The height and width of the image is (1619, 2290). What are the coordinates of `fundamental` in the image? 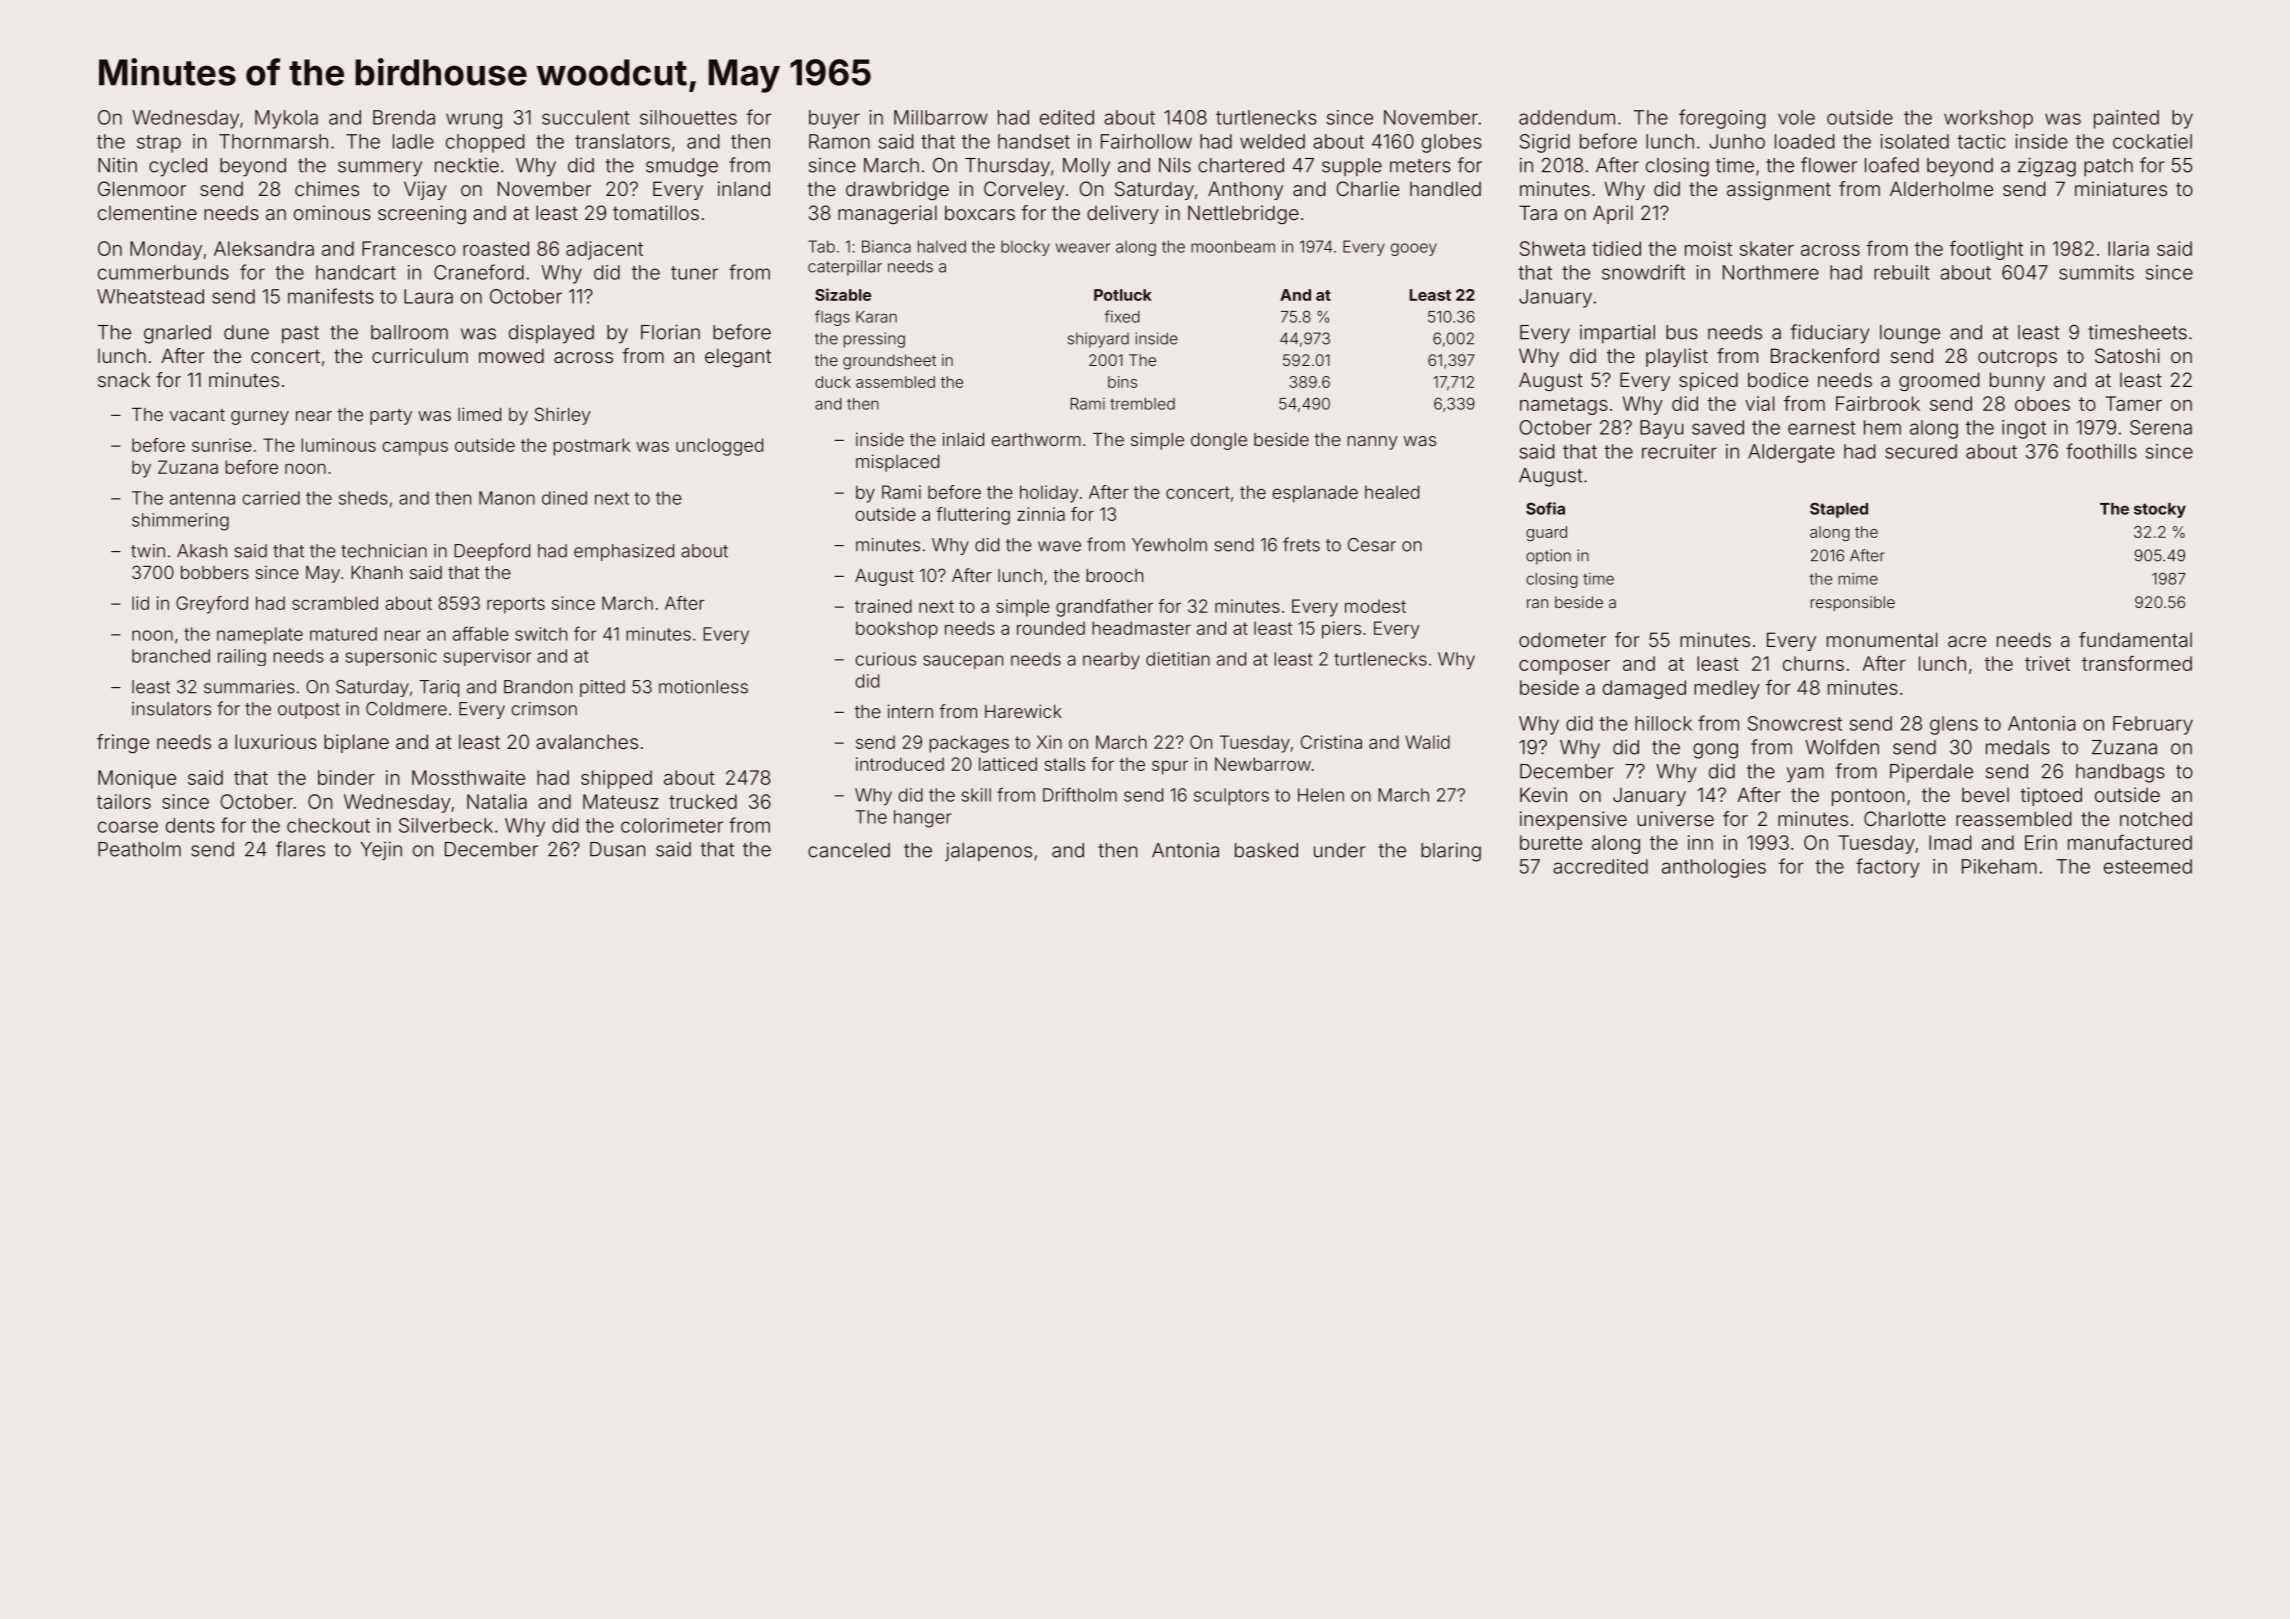 It's located at (2135, 639).
